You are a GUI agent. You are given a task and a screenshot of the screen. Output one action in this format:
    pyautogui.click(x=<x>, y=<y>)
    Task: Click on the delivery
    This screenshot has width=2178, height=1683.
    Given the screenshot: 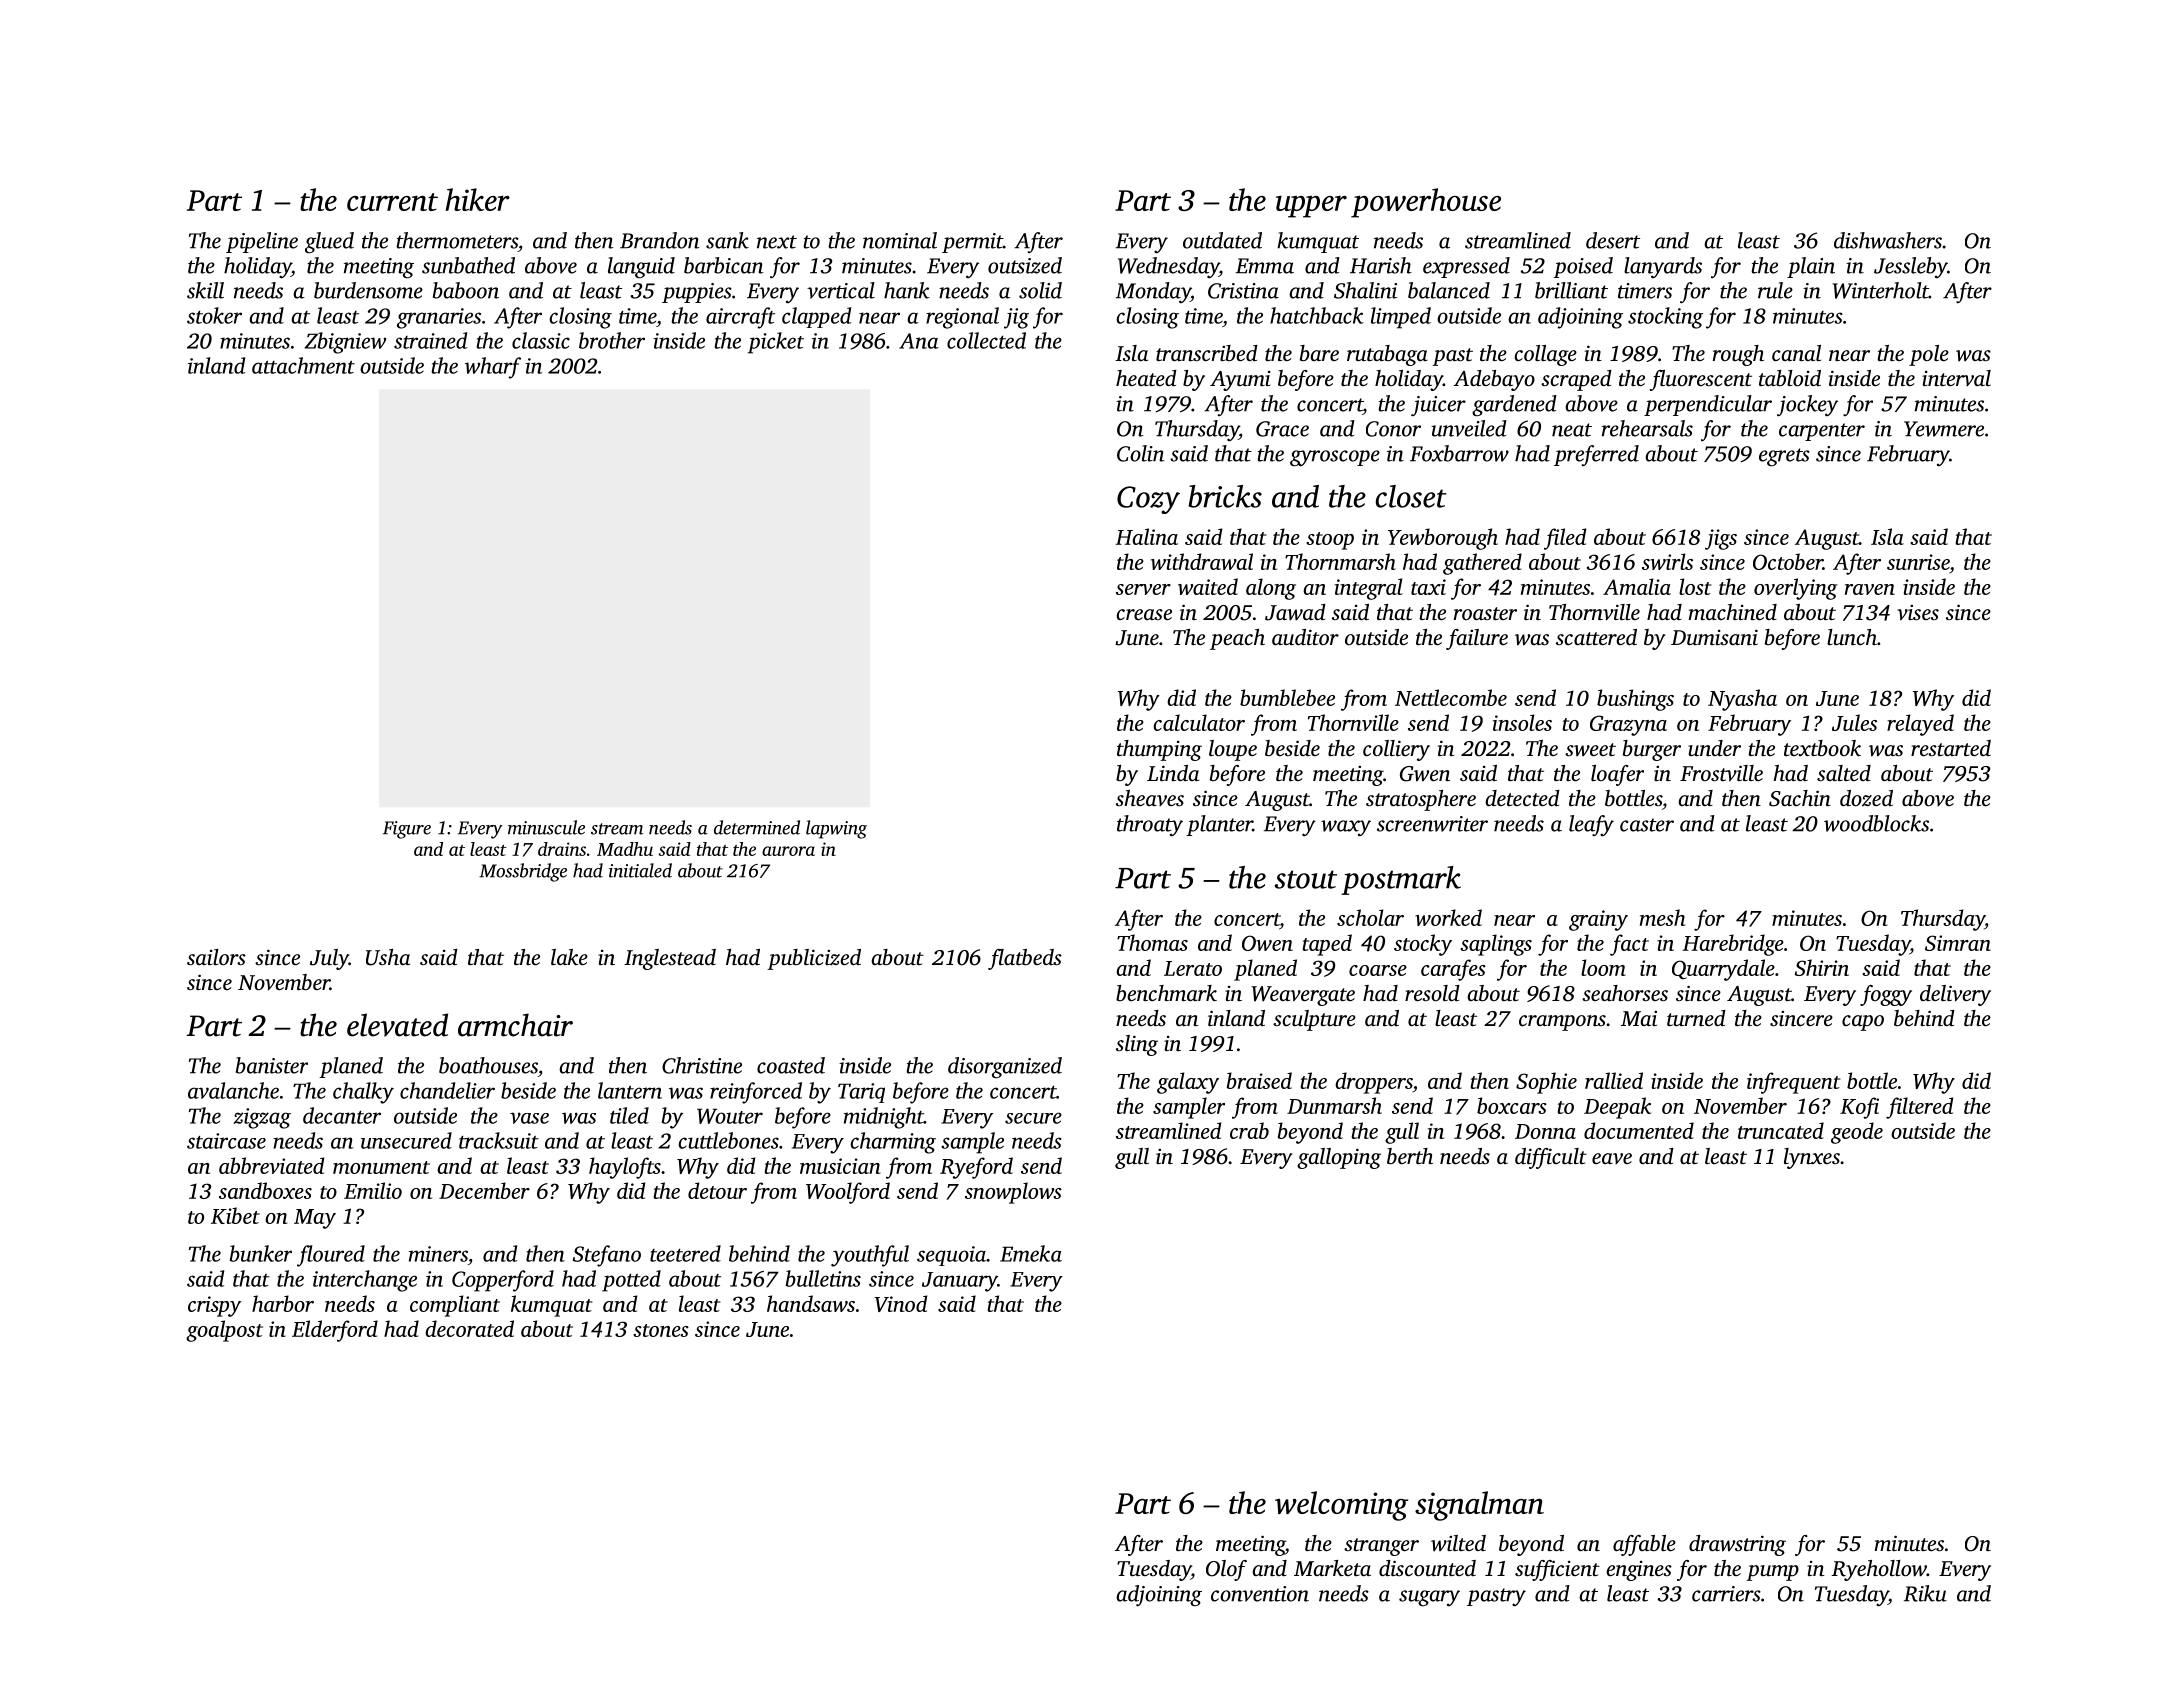 What is the action you would take?
    pyautogui.click(x=1955, y=995)
